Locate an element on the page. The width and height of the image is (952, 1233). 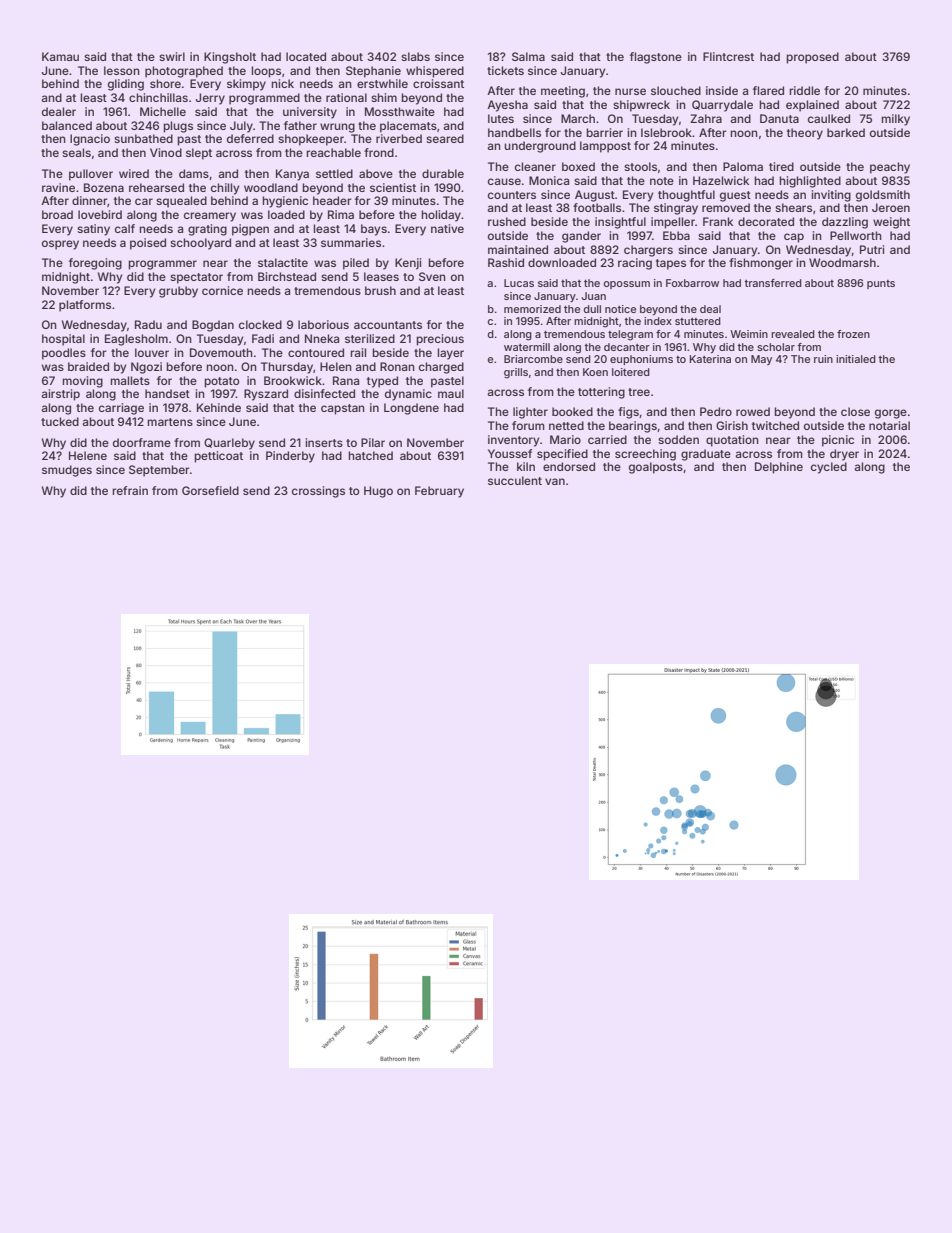
doorframe is located at coordinates (142, 442).
